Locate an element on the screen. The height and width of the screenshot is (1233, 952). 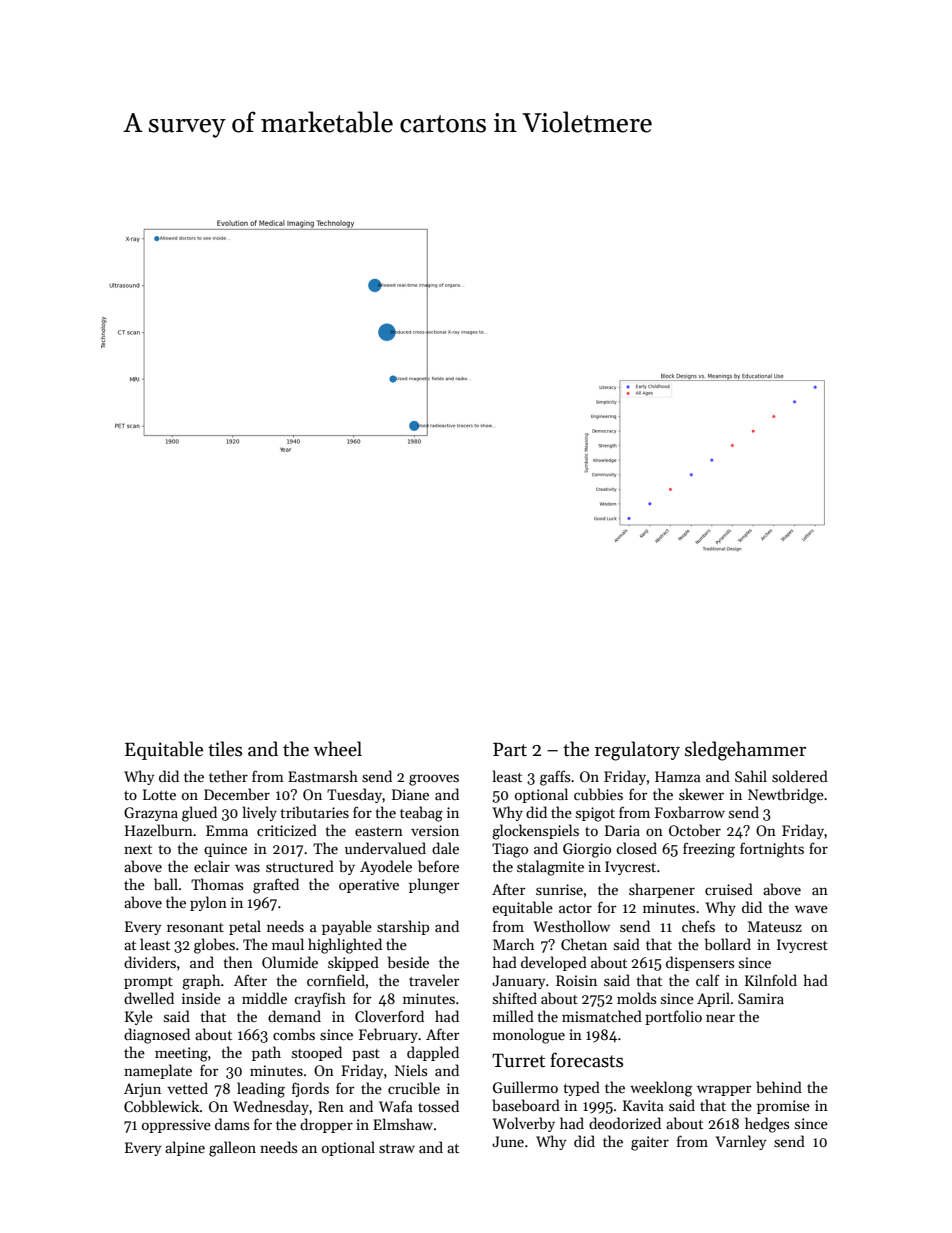
shifted is located at coordinates (515, 998).
